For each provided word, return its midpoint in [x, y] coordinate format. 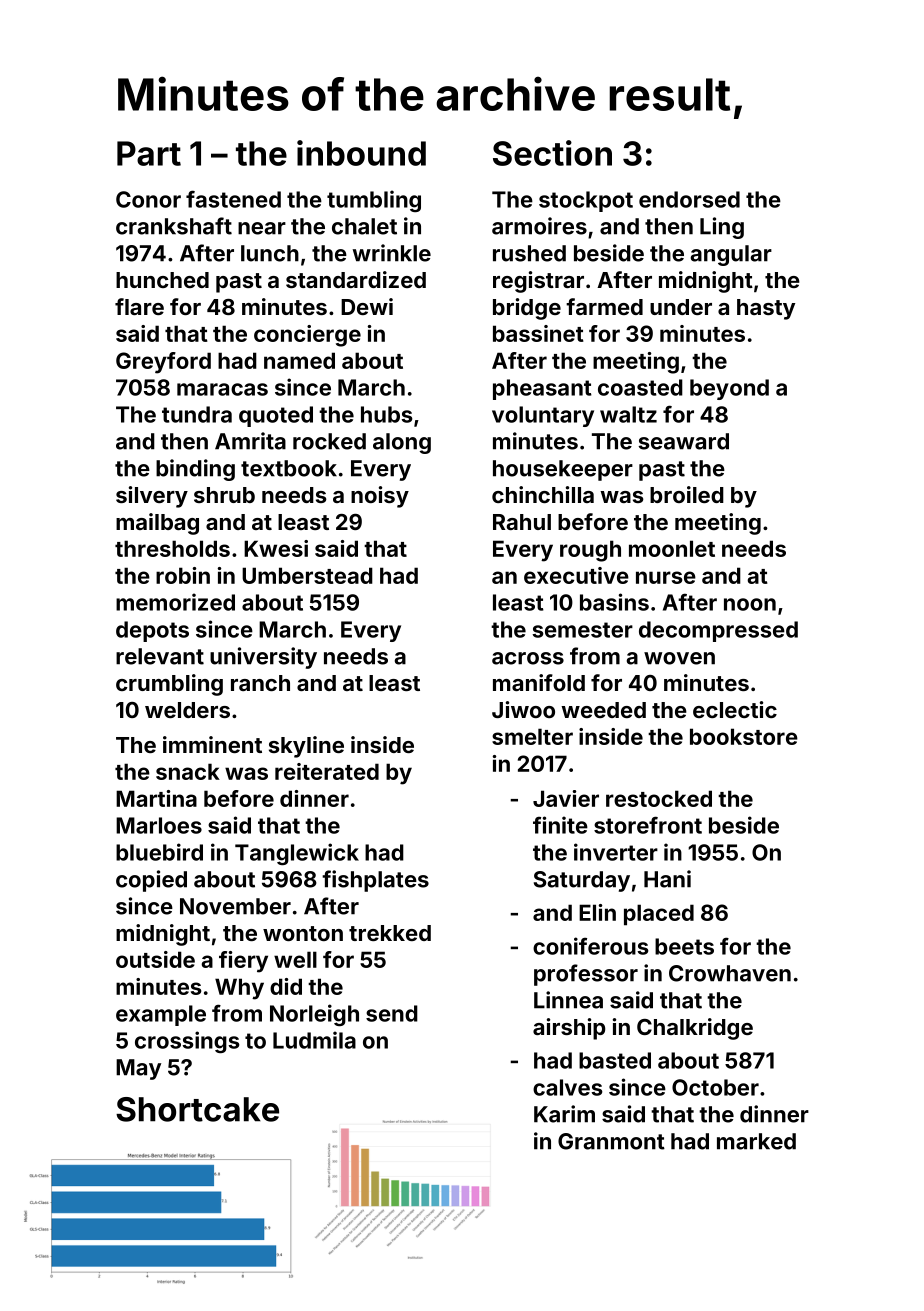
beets [684, 946]
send [392, 1013]
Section [552, 153]
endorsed [689, 199]
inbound [361, 153]
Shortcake [197, 1109]
